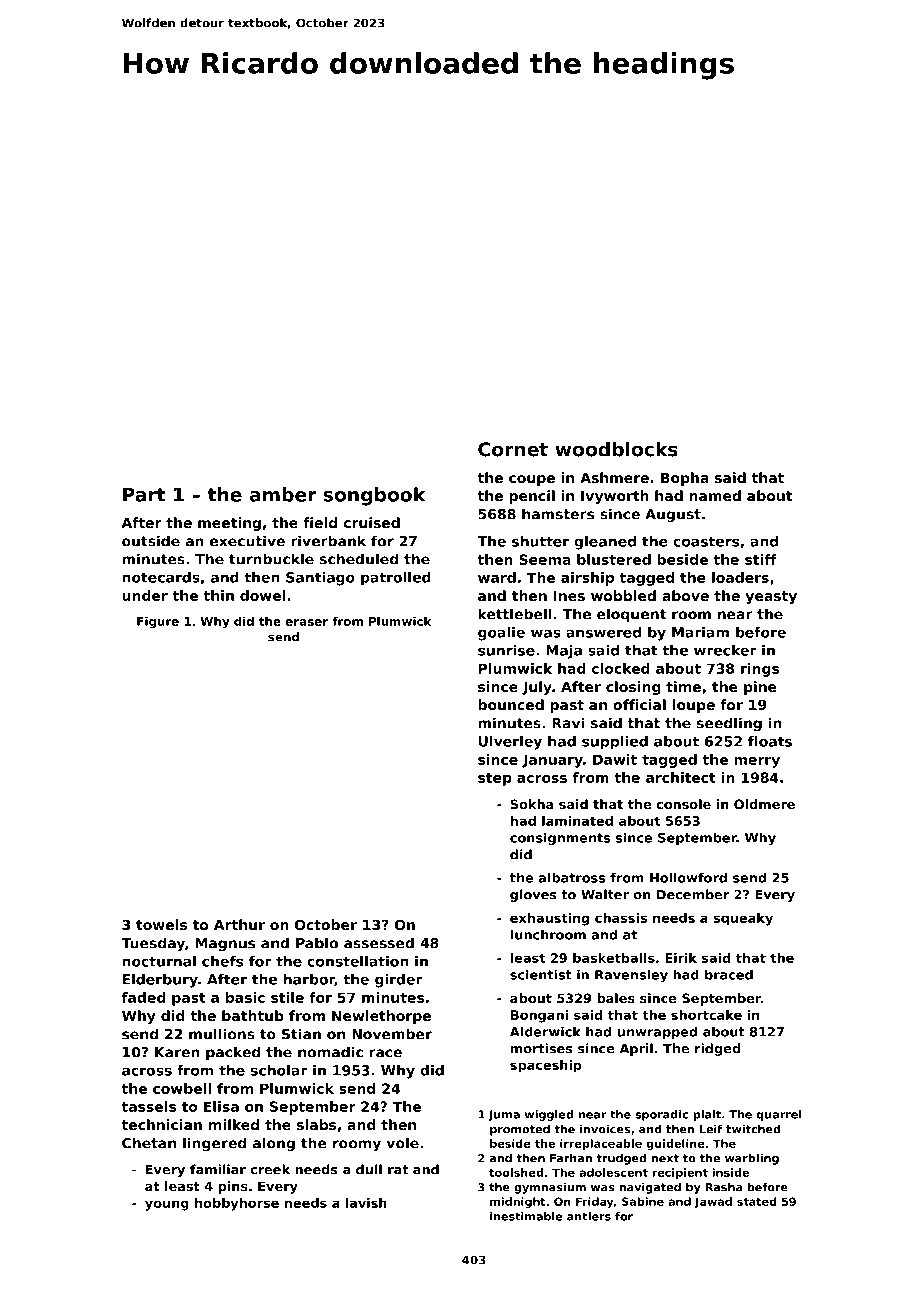 The height and width of the image is (1308, 924). What do you see at coordinates (379, 943) in the image?
I see `assessed` at bounding box center [379, 943].
